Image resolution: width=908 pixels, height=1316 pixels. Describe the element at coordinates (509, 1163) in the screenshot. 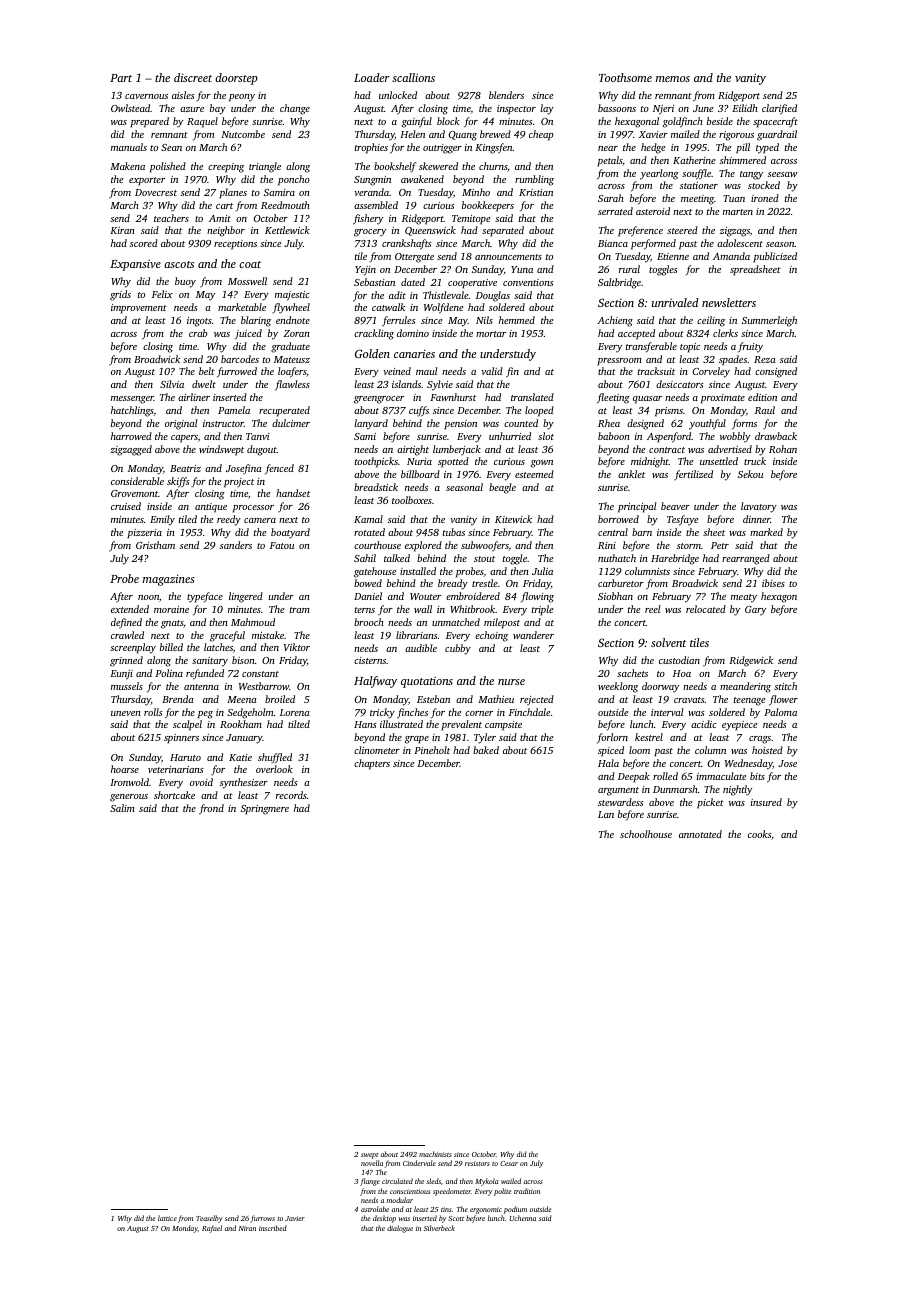

I see `Cesar` at that location.
